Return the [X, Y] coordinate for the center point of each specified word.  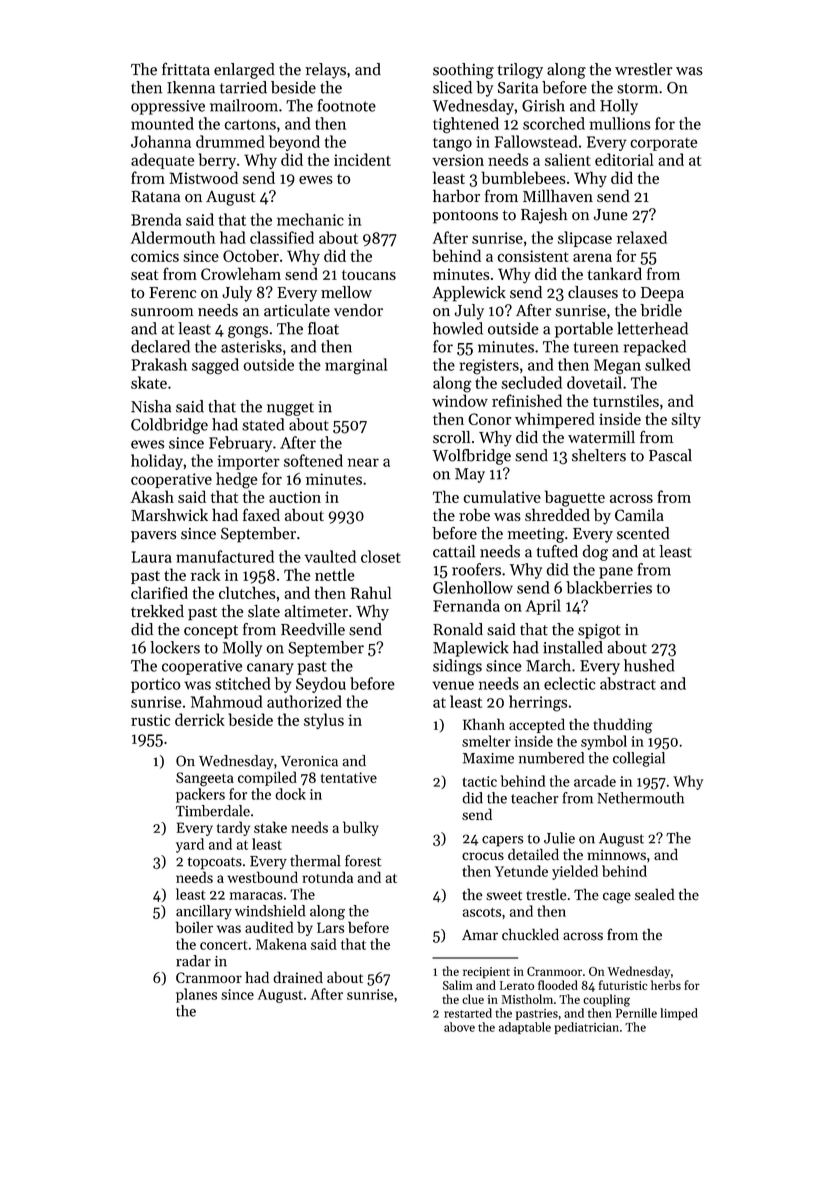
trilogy [520, 71]
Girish [543, 105]
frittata [186, 69]
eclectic [569, 683]
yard [190, 845]
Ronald [458, 629]
